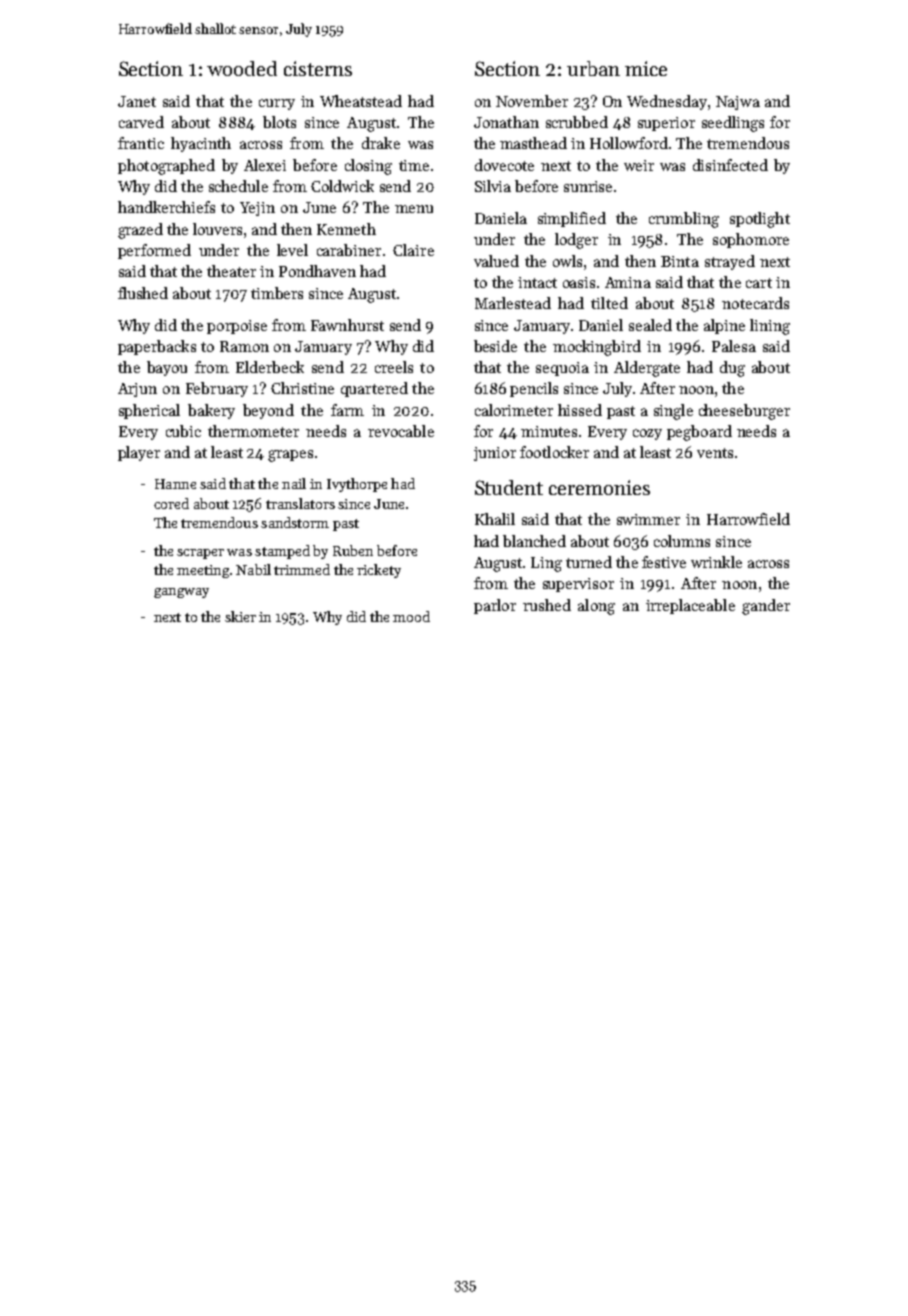  Describe the element at coordinates (240, 616) in the image. I see `skier` at that location.
